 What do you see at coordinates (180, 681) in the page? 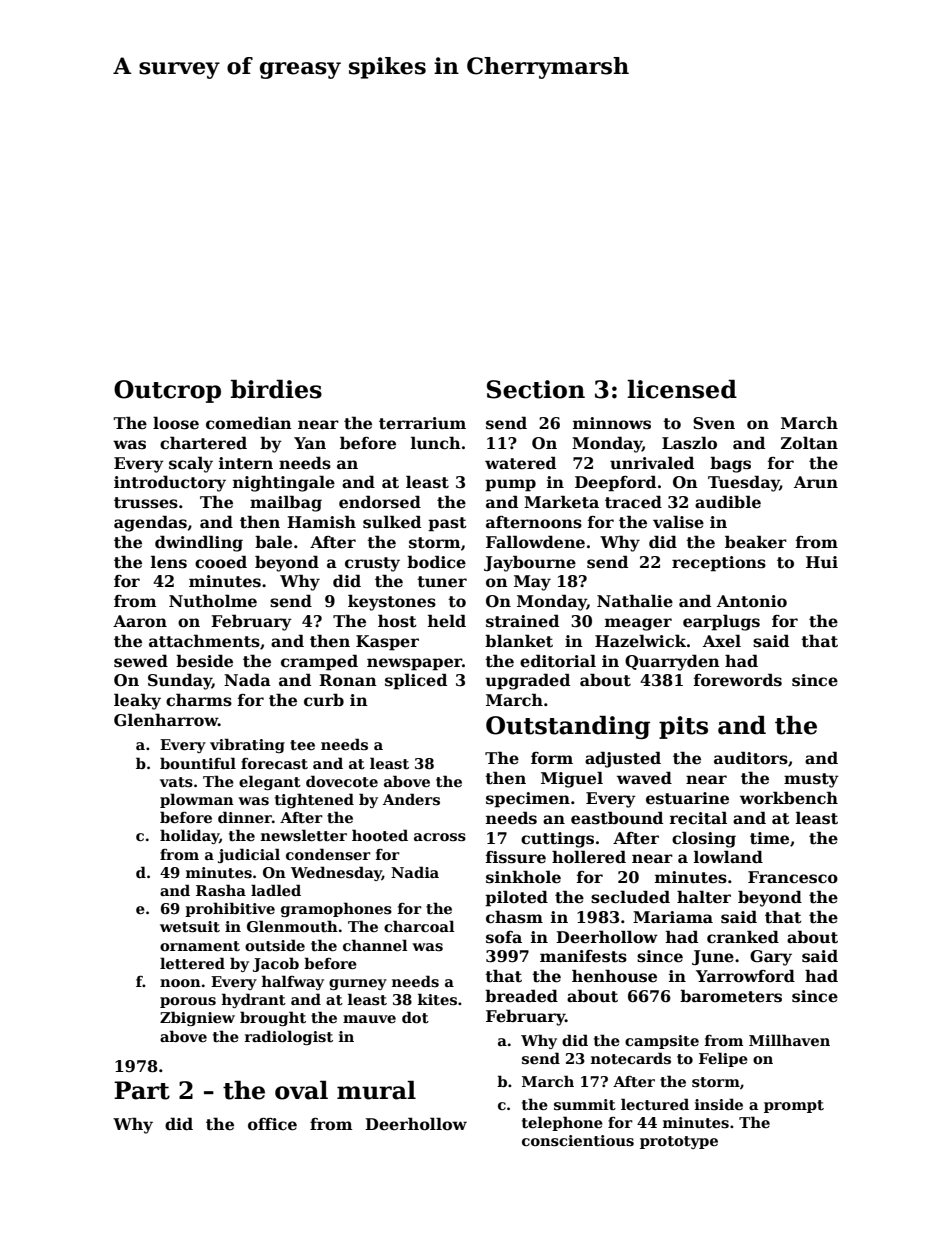
I see `Sunday` at bounding box center [180, 681].
